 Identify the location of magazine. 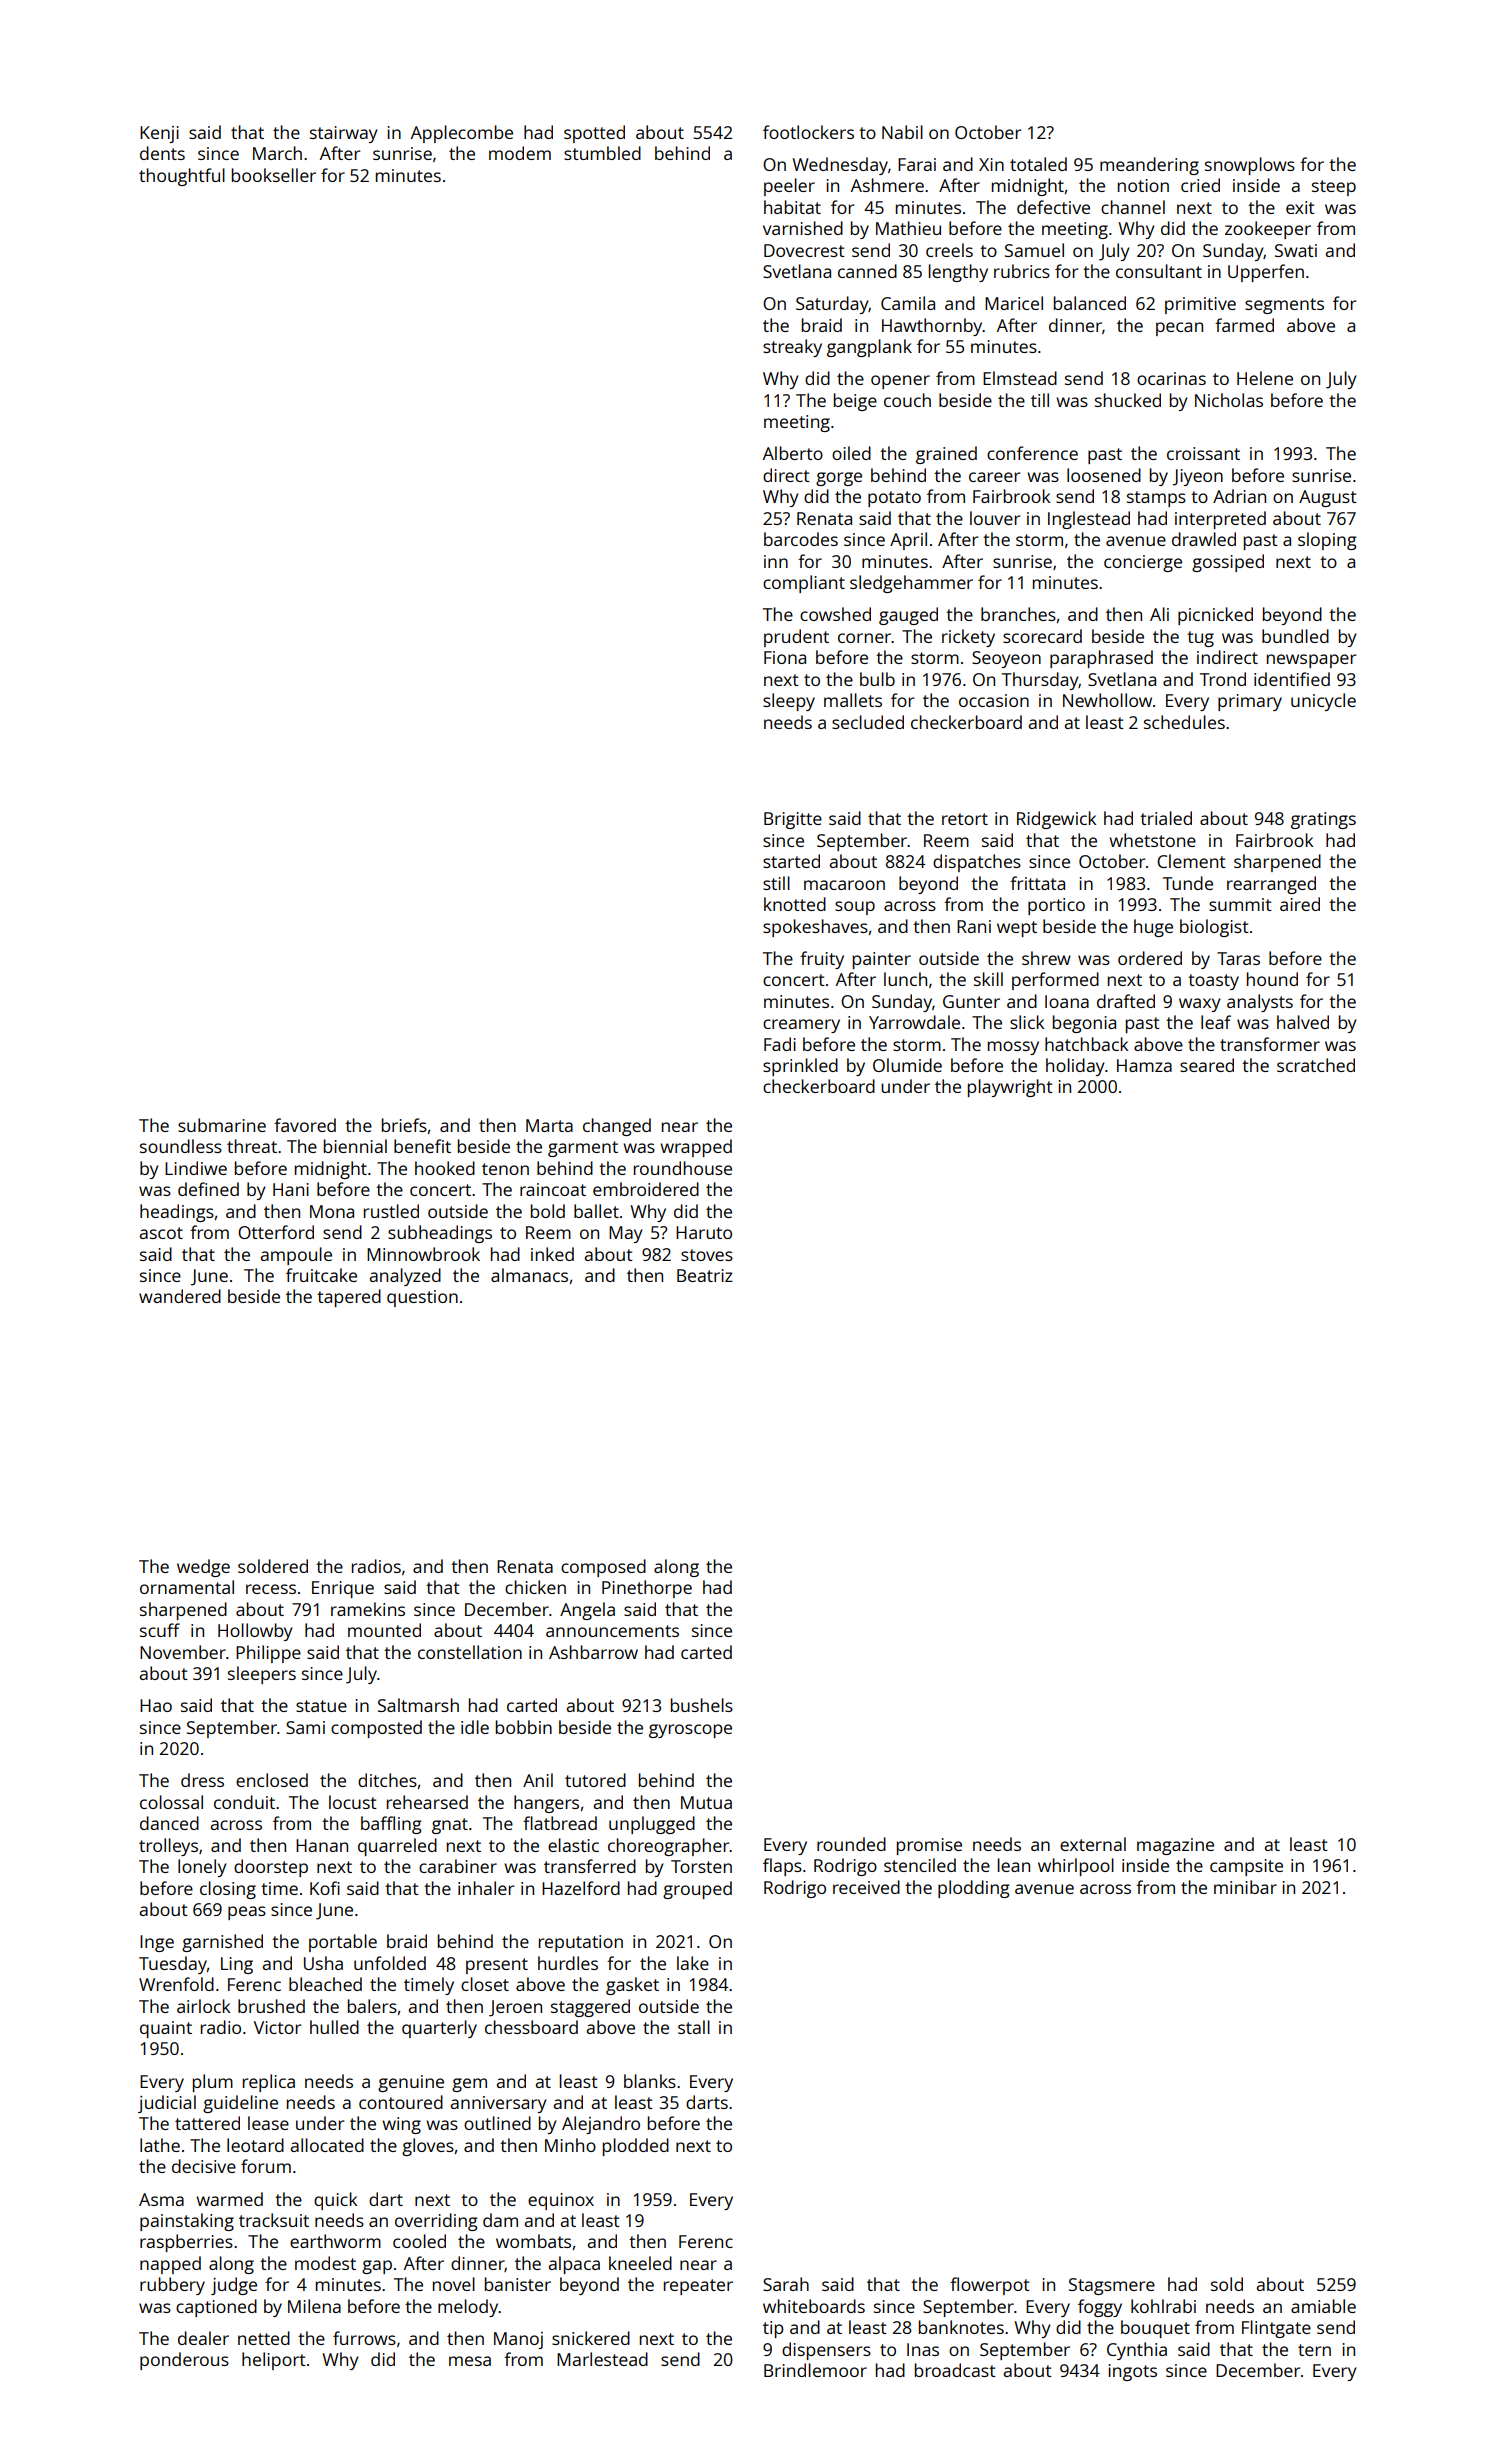
(1175, 1846).
